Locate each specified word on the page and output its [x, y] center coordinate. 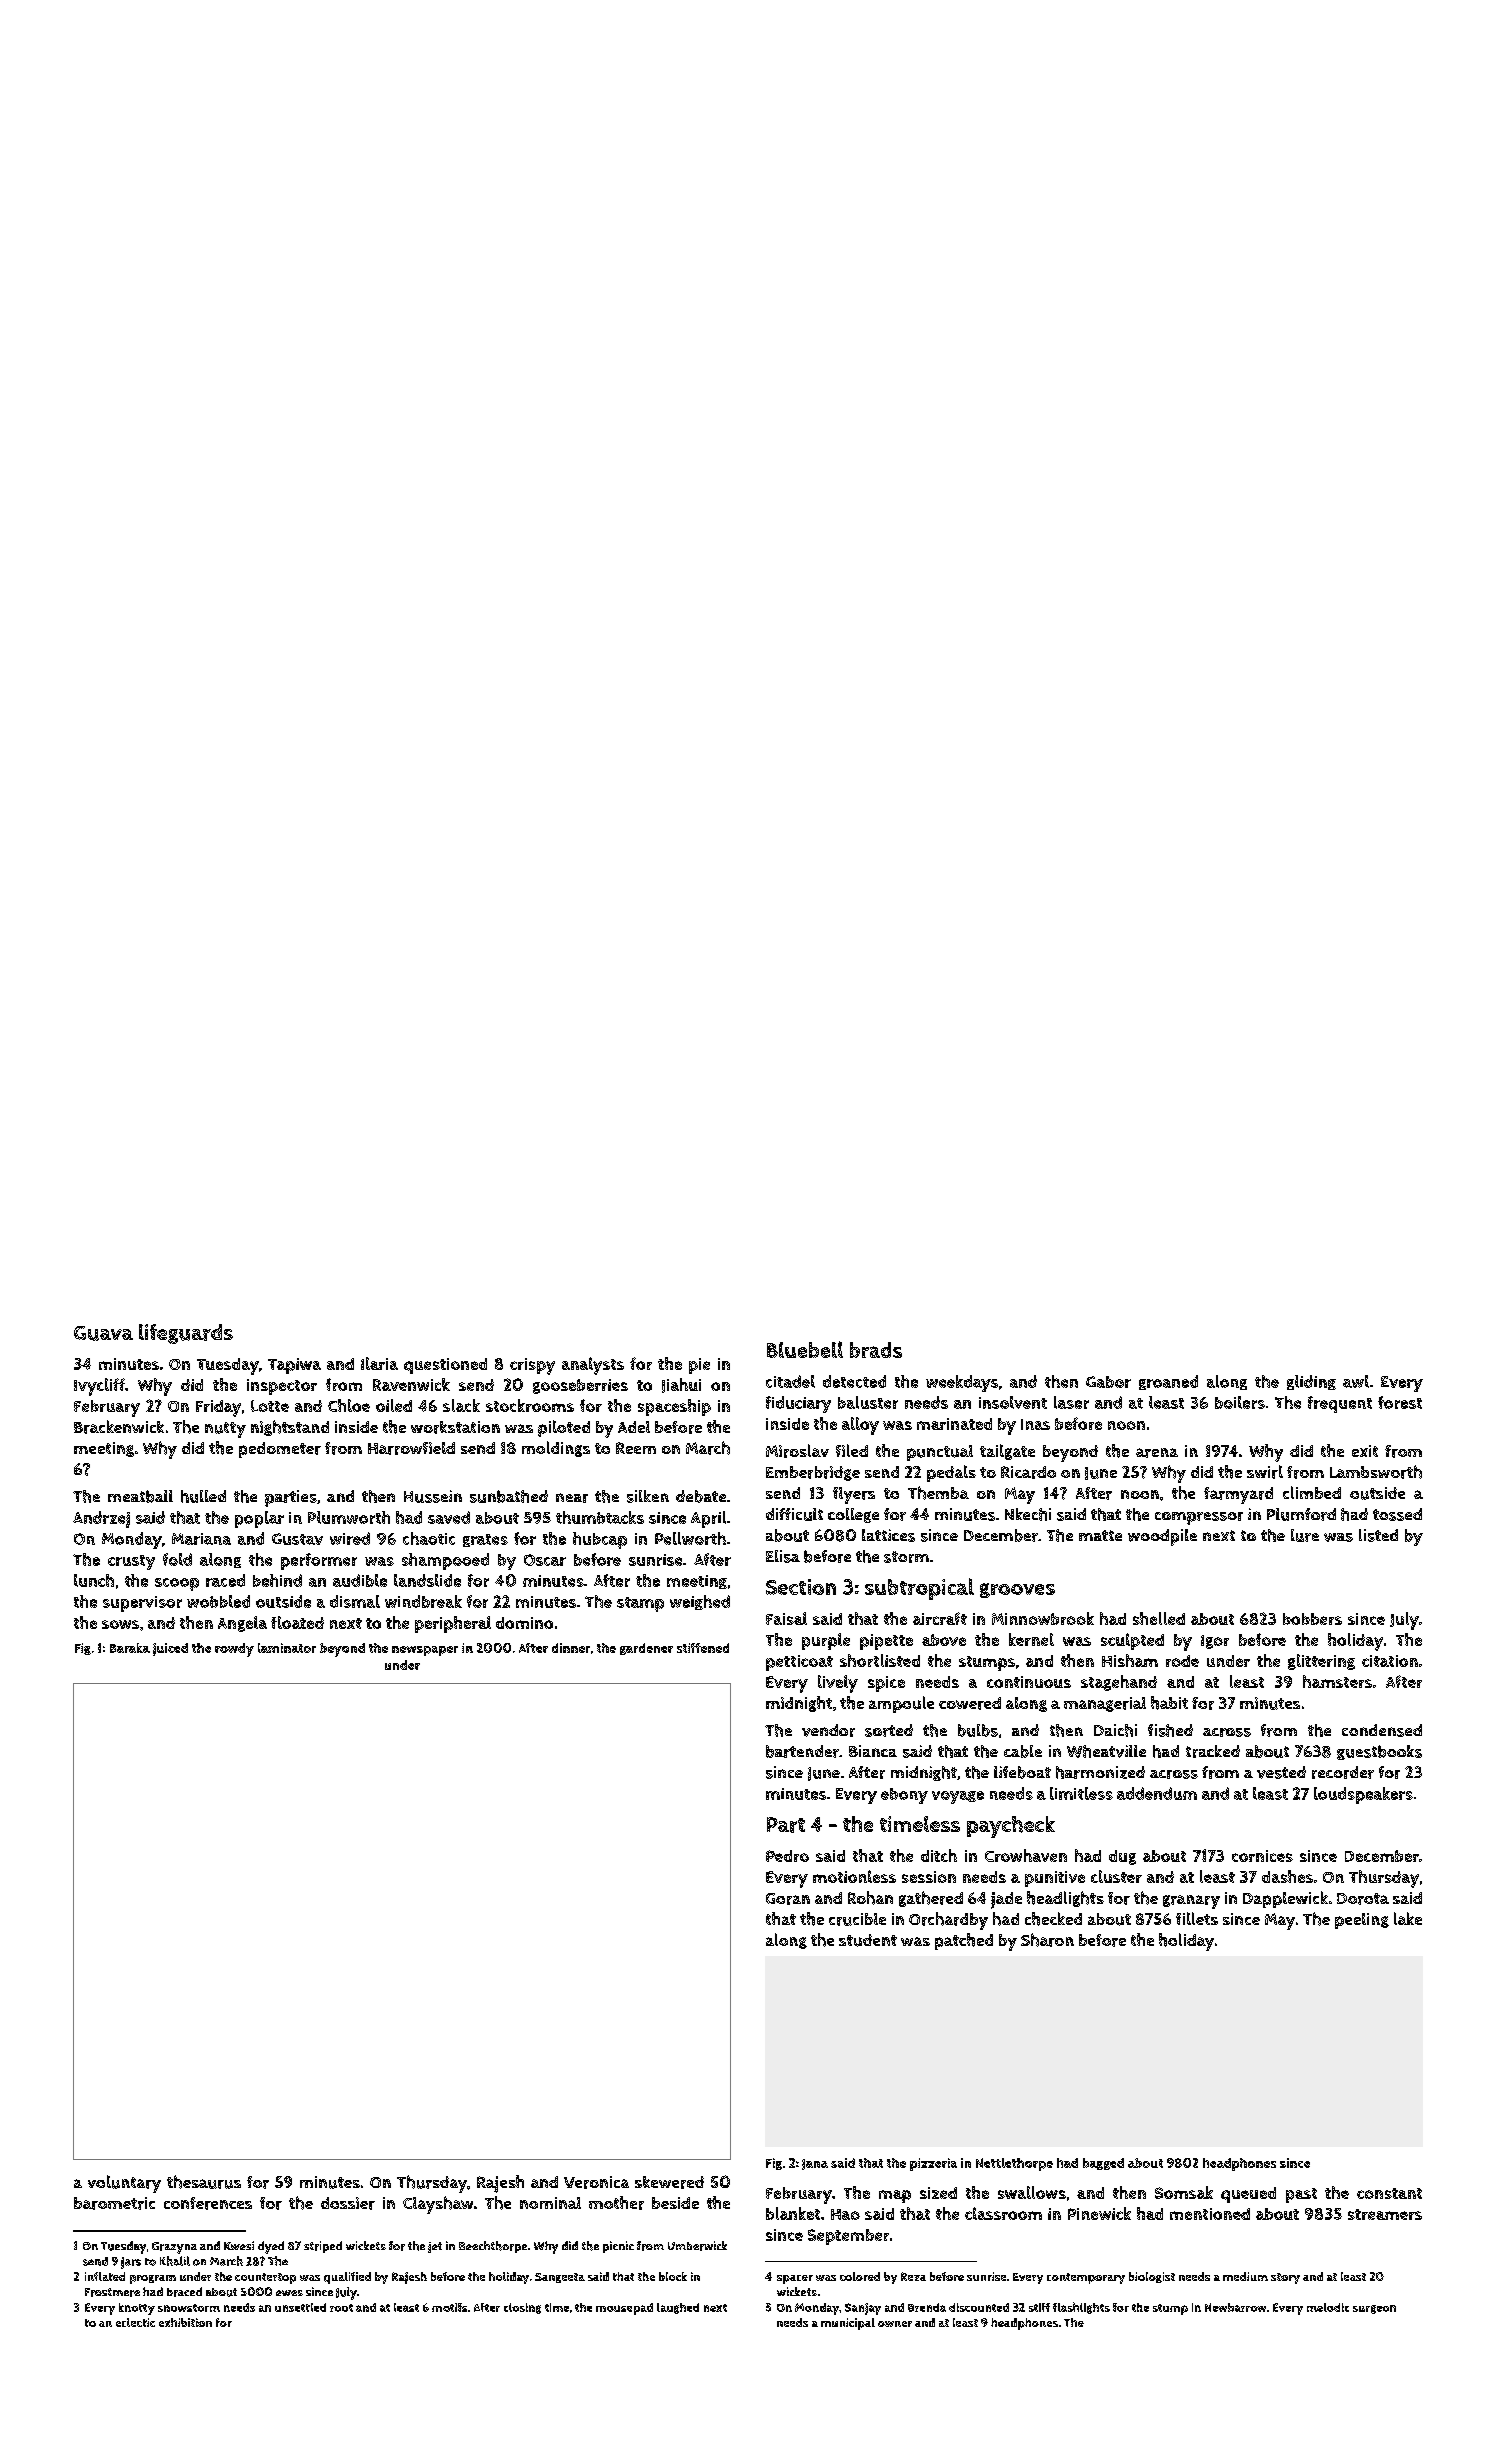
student [868, 1940]
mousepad [624, 2309]
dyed [271, 2247]
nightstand [290, 1428]
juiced [170, 1649]
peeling [1362, 1921]
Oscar [545, 1560]
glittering [1321, 1662]
